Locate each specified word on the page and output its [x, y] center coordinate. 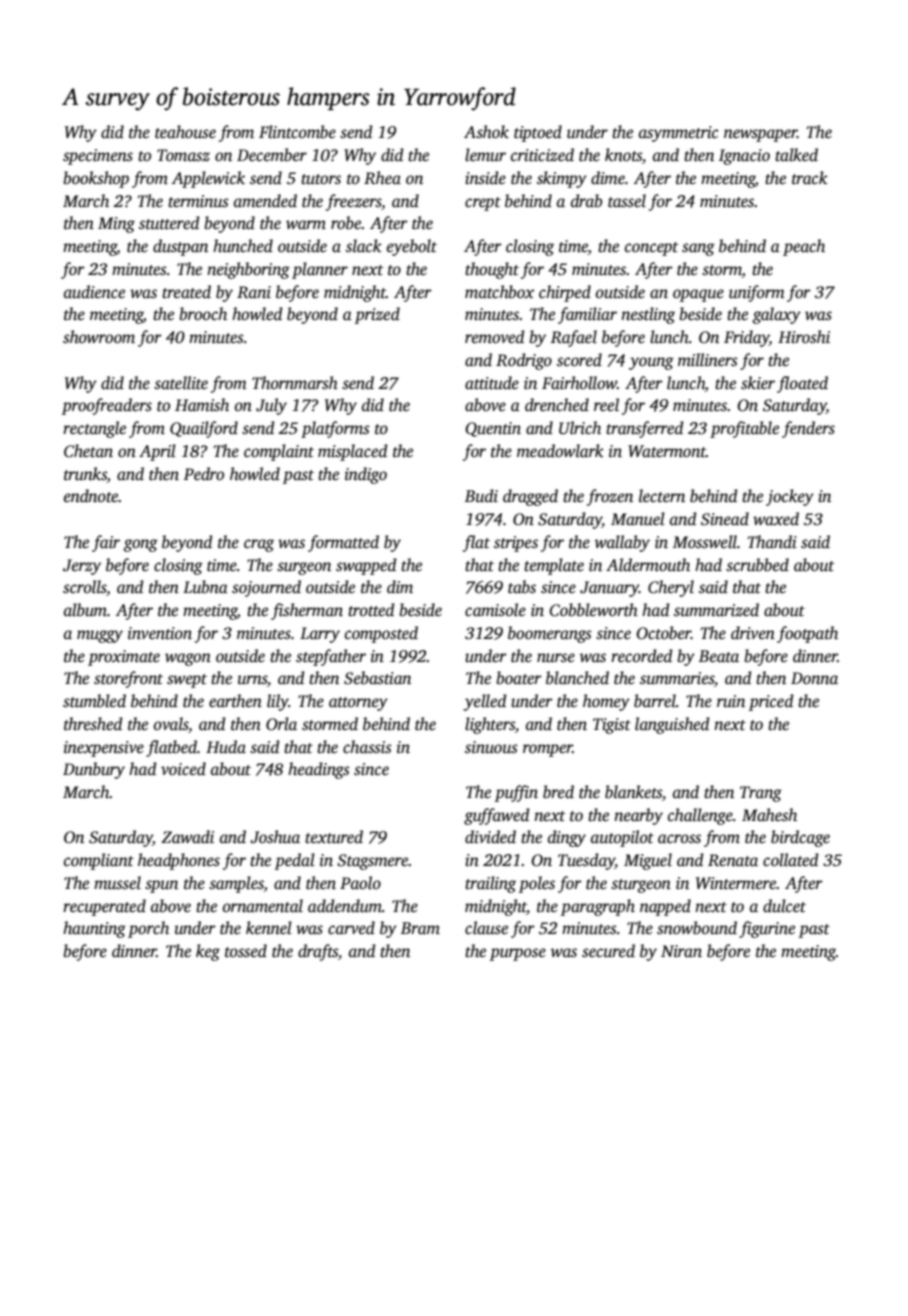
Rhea [382, 177]
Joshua [275, 837]
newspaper [760, 135]
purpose [518, 954]
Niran [681, 951]
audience [94, 292]
